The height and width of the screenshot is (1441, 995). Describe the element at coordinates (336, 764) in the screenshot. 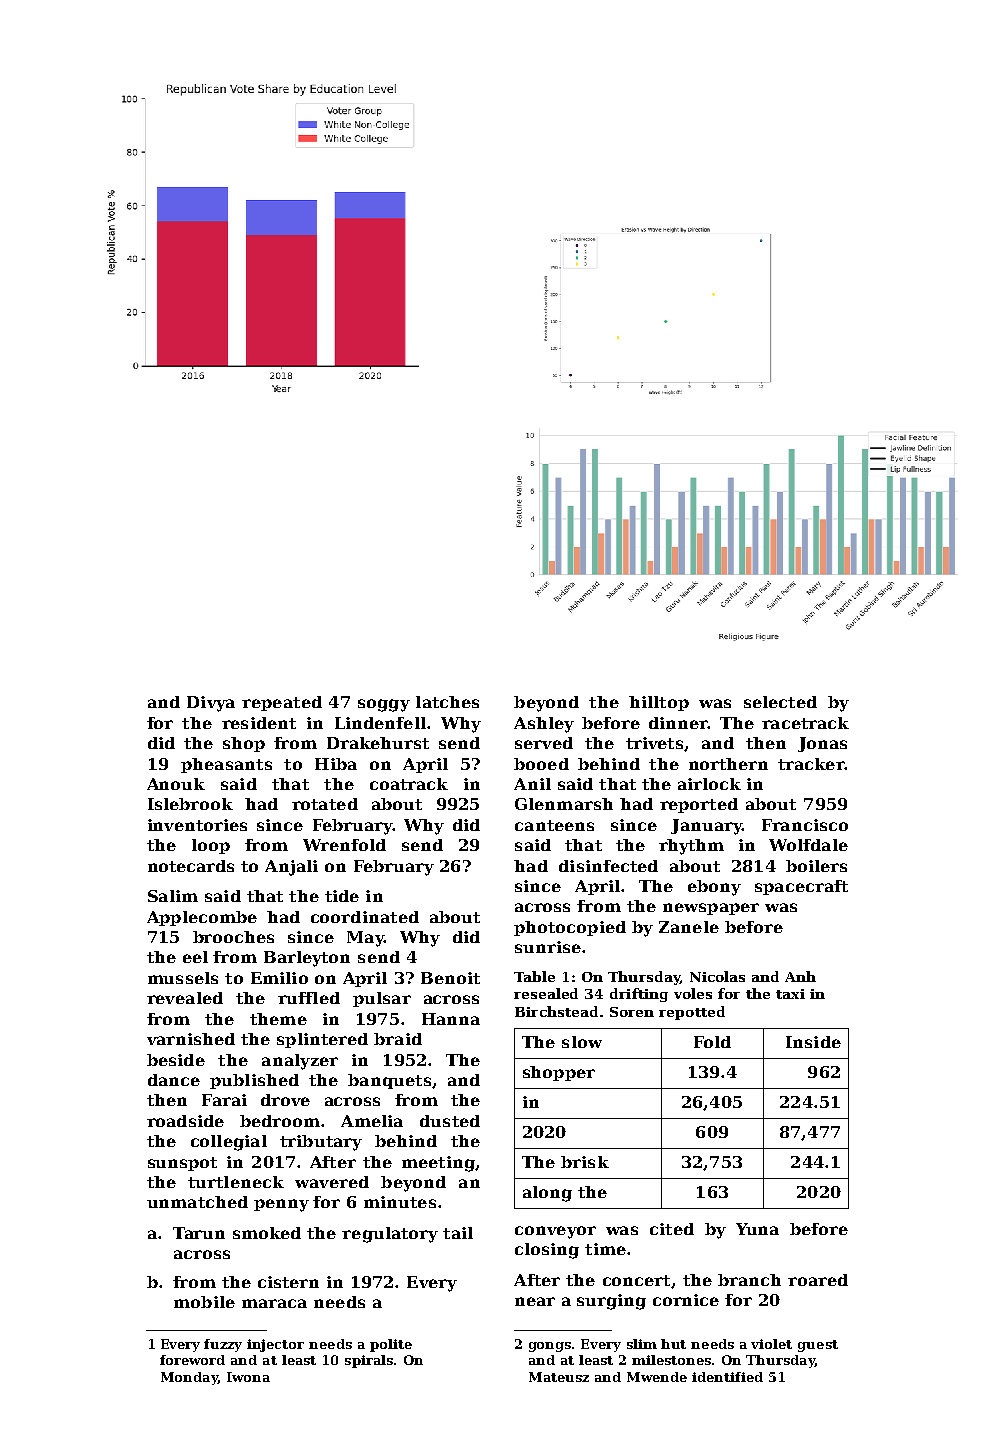

I see `Hiba` at that location.
